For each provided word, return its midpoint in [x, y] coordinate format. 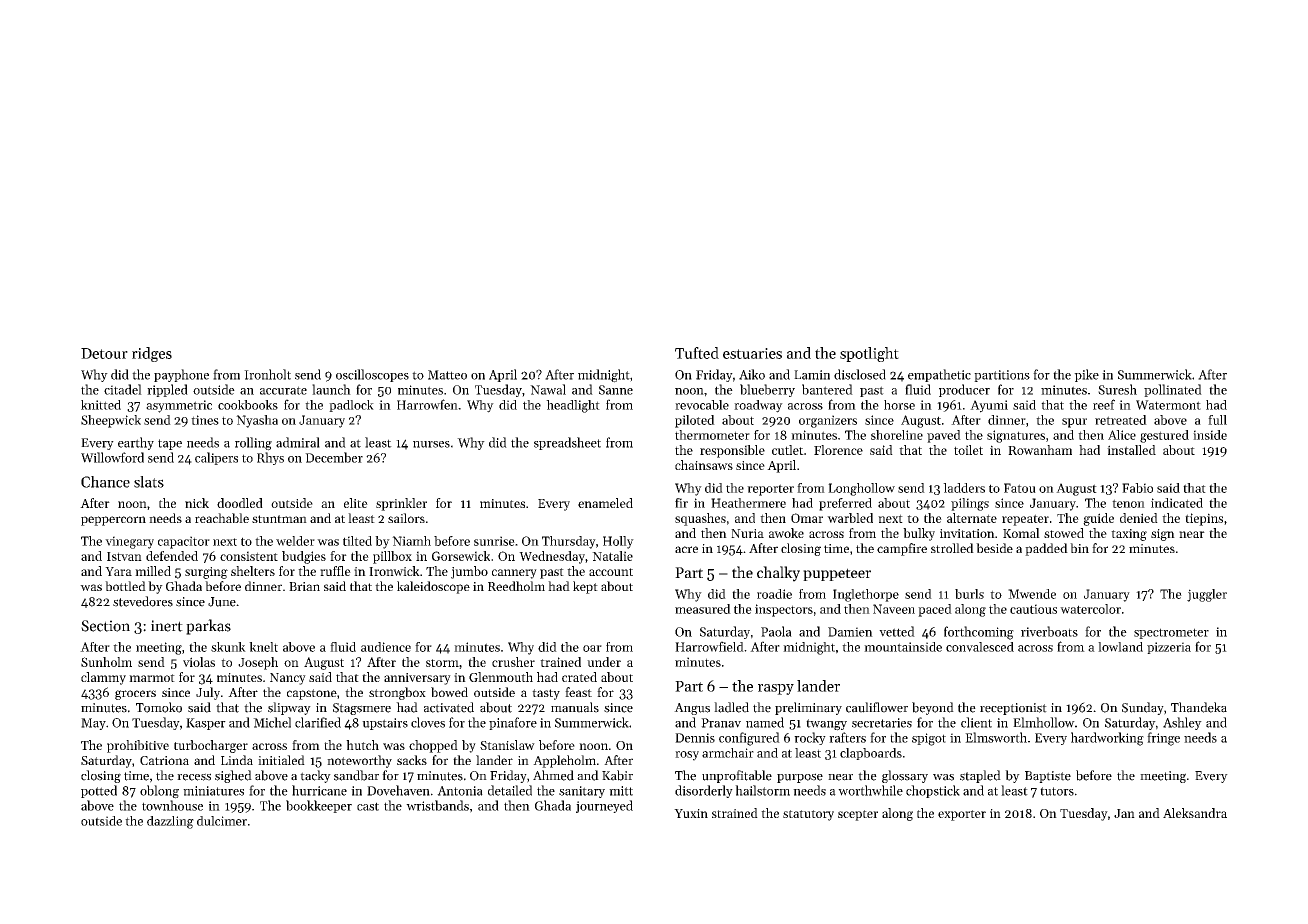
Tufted [697, 353]
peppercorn [113, 521]
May [93, 724]
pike [1086, 375]
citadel [123, 389]
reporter [770, 490]
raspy [776, 689]
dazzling [170, 822]
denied [1139, 518]
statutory [808, 815]
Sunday [1143, 708]
